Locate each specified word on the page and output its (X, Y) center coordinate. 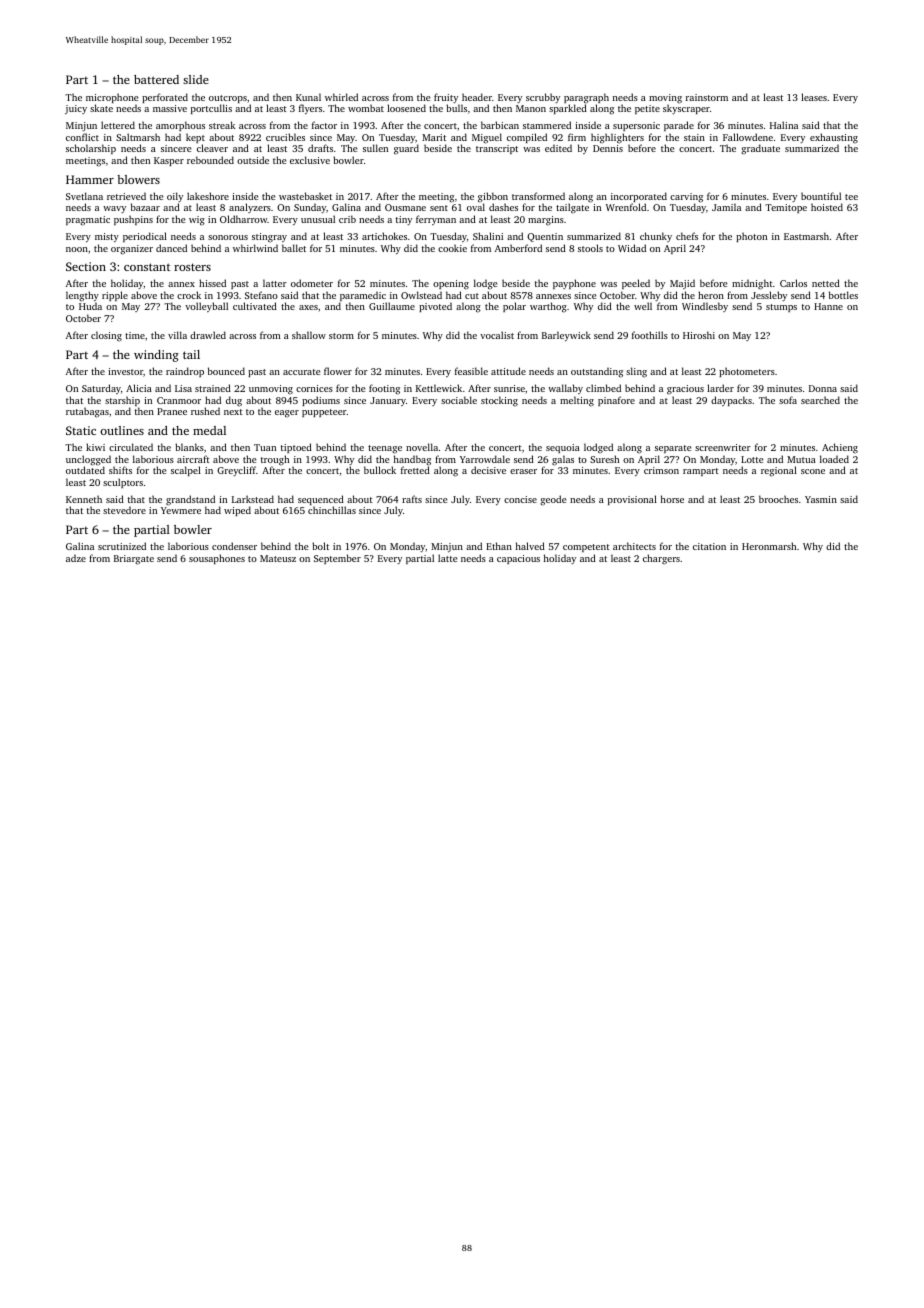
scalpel (186, 471)
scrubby (543, 98)
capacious (518, 559)
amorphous (180, 126)
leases (814, 97)
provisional (632, 500)
